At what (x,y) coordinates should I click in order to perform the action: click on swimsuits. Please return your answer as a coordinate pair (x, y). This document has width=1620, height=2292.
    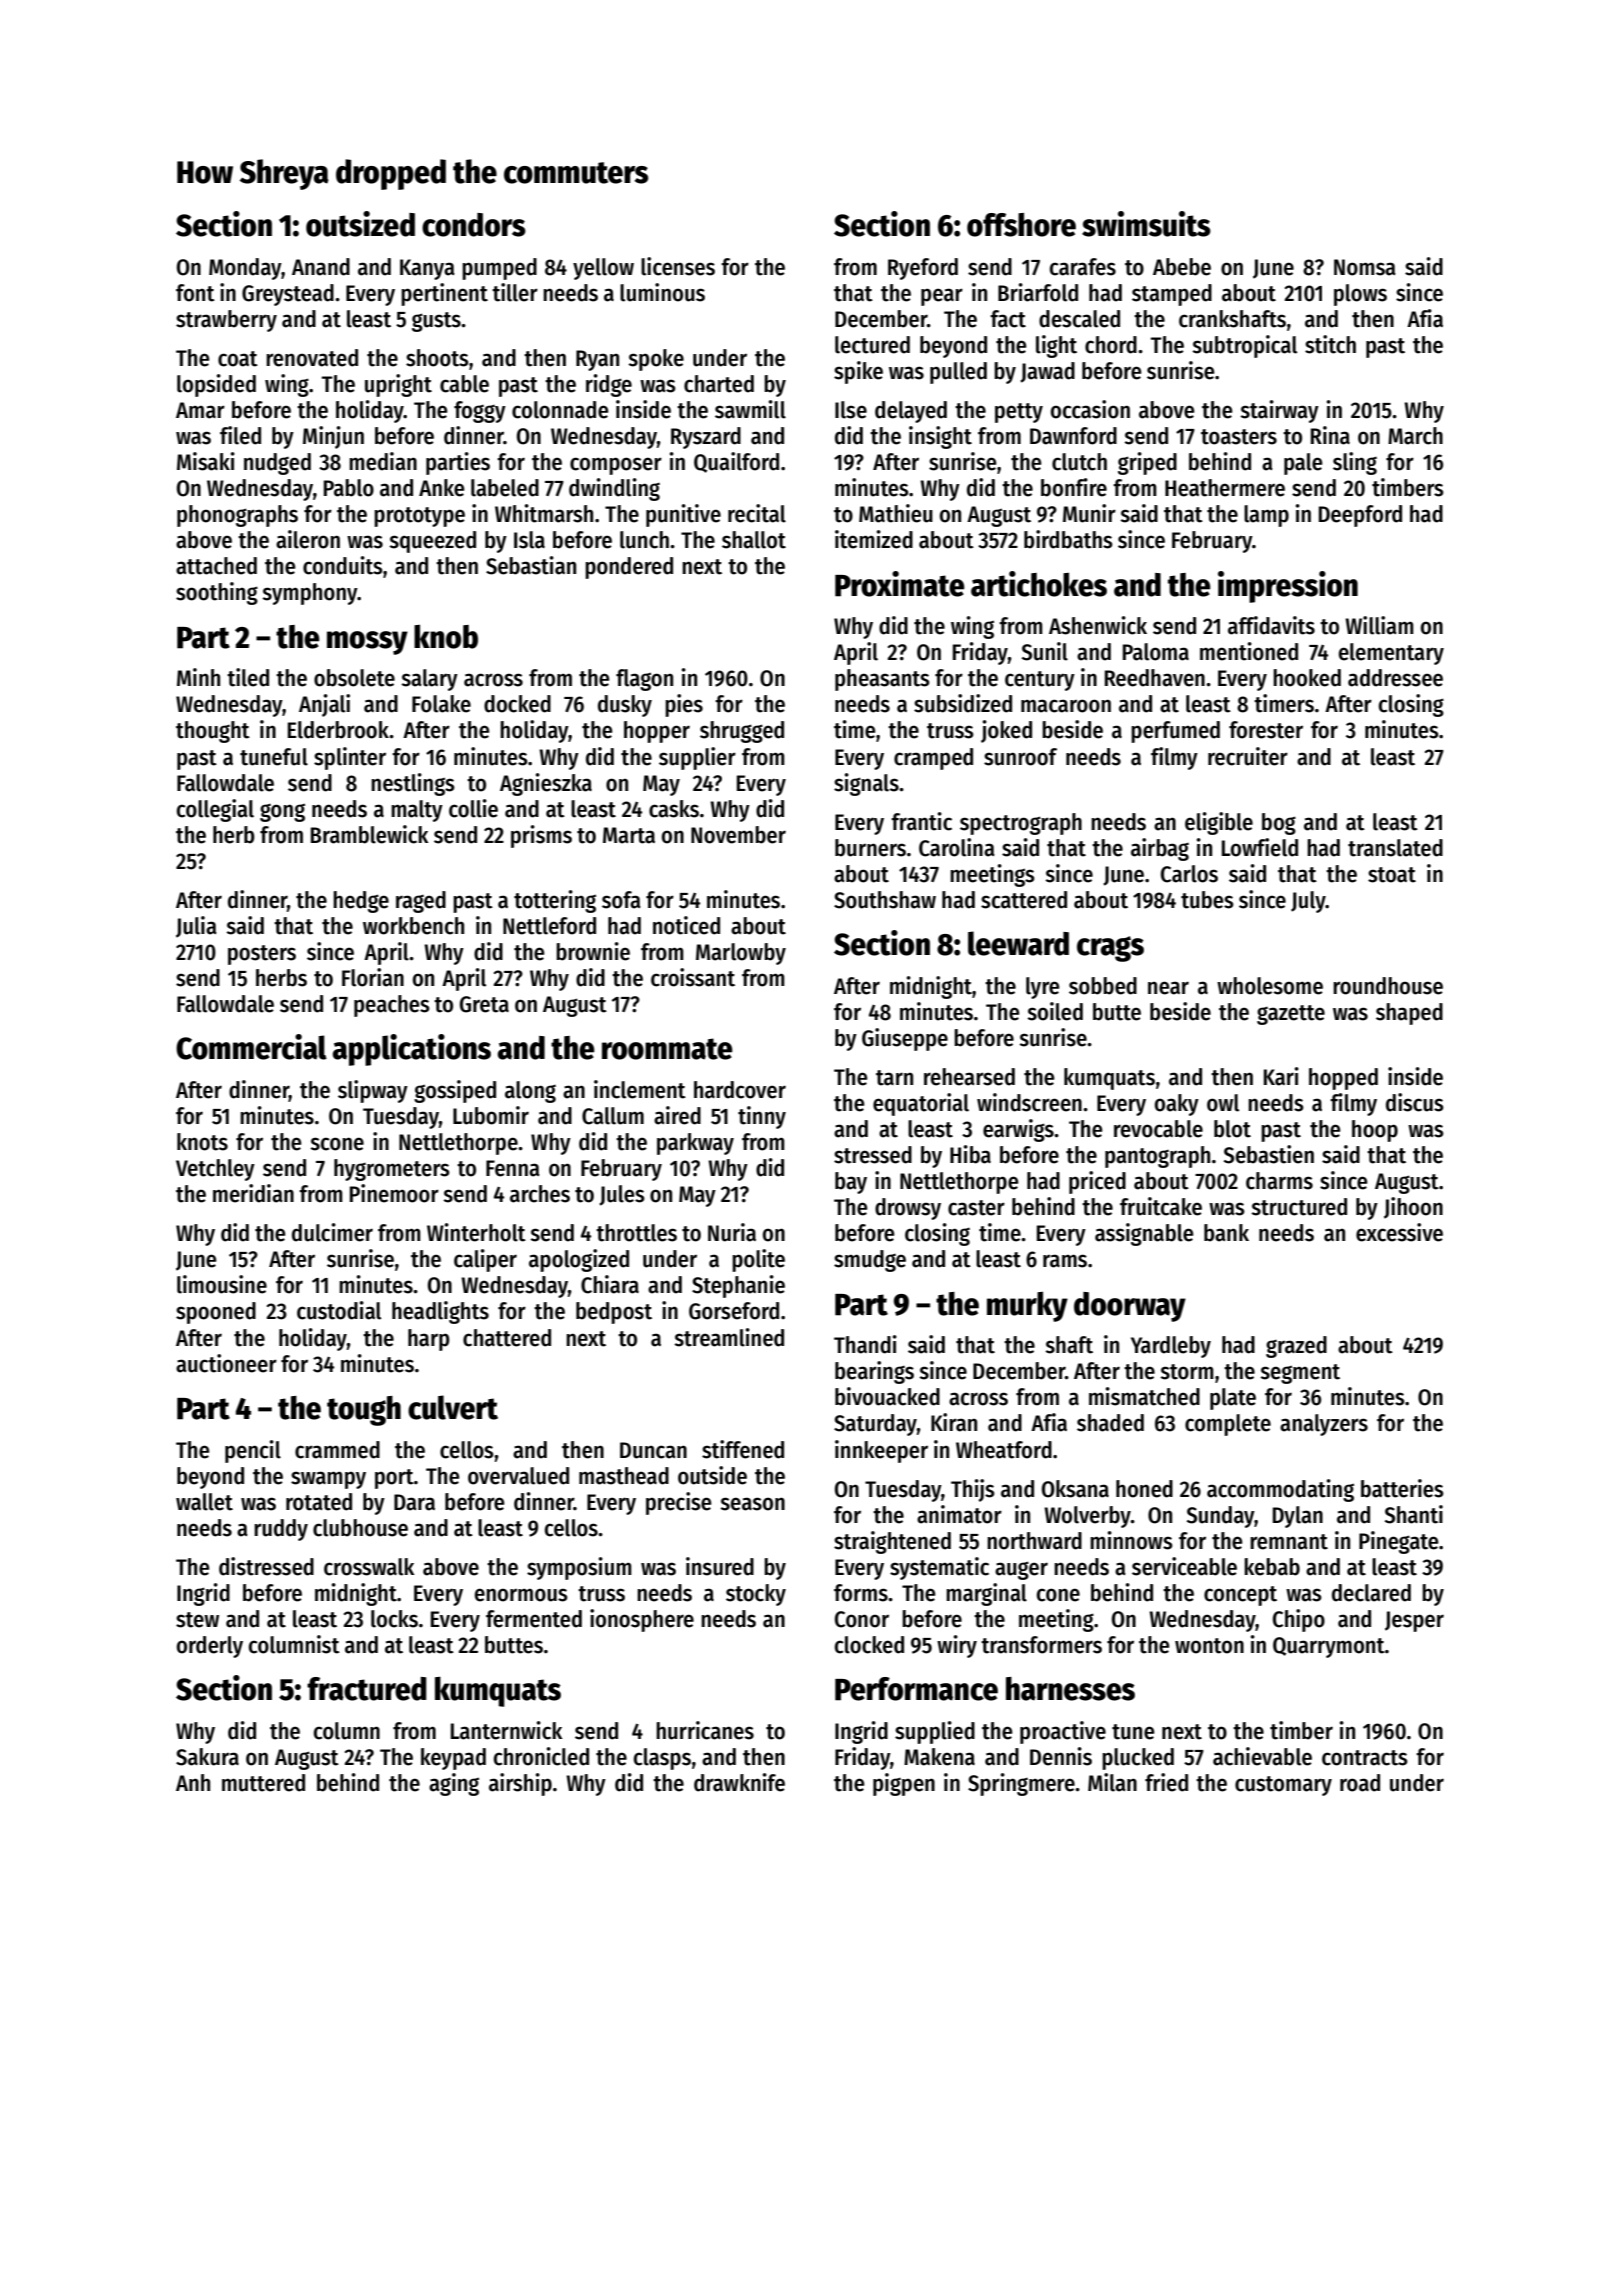
    Looking at the image, I should click on (1146, 224).
